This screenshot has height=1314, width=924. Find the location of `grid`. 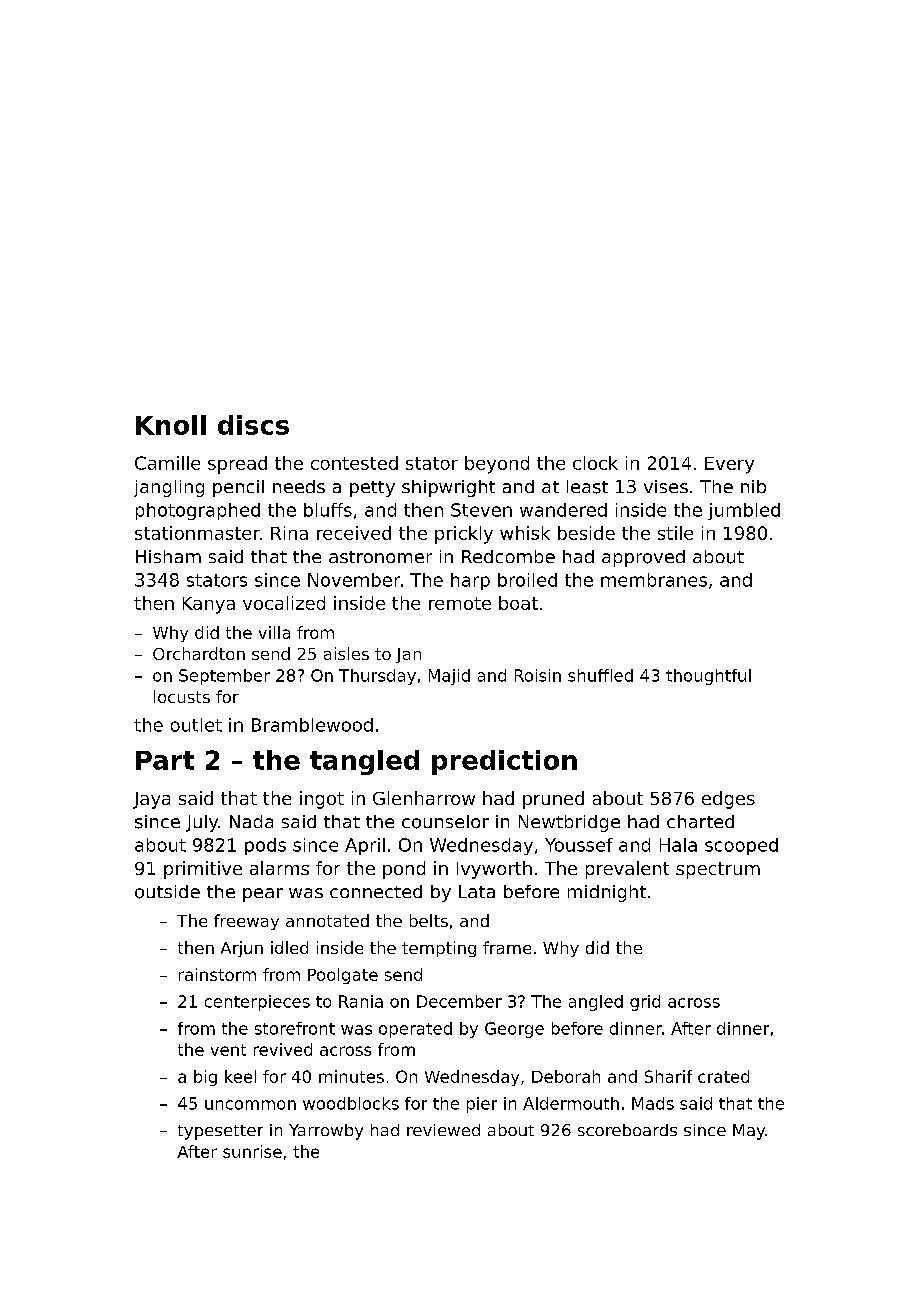

grid is located at coordinates (645, 1003).
